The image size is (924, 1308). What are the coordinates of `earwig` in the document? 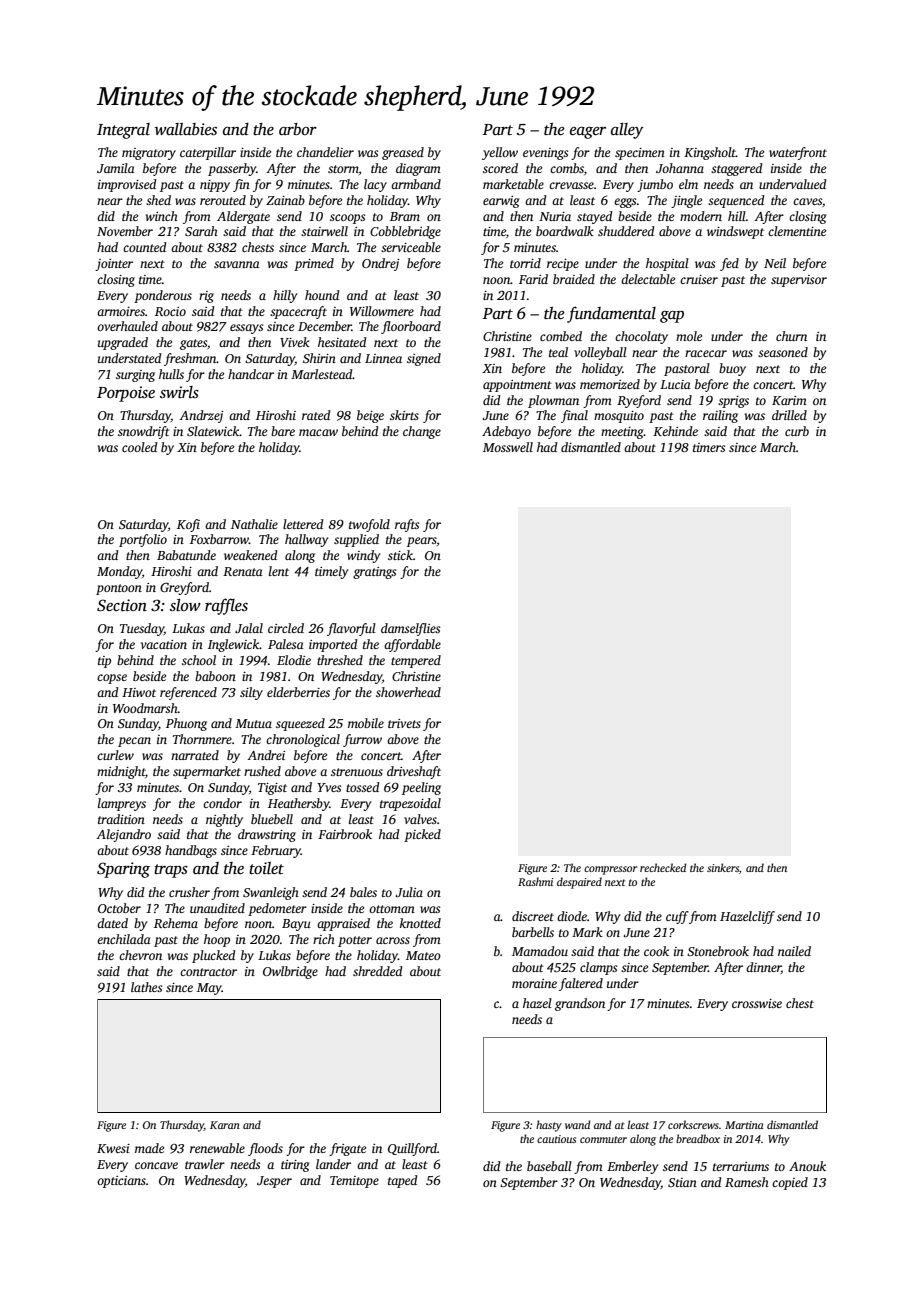 It's located at (501, 202).
